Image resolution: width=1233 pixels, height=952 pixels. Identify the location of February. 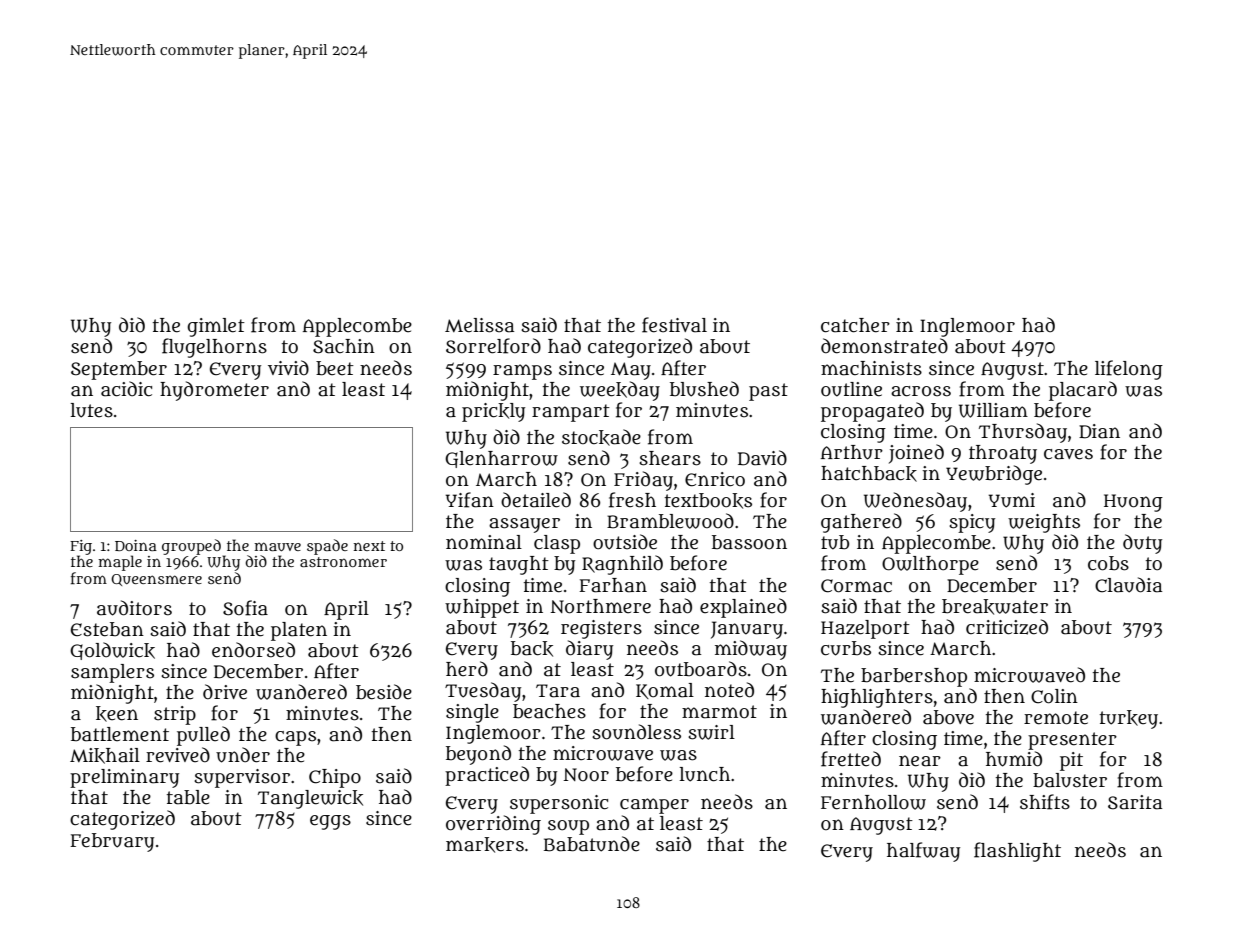
(112, 842).
